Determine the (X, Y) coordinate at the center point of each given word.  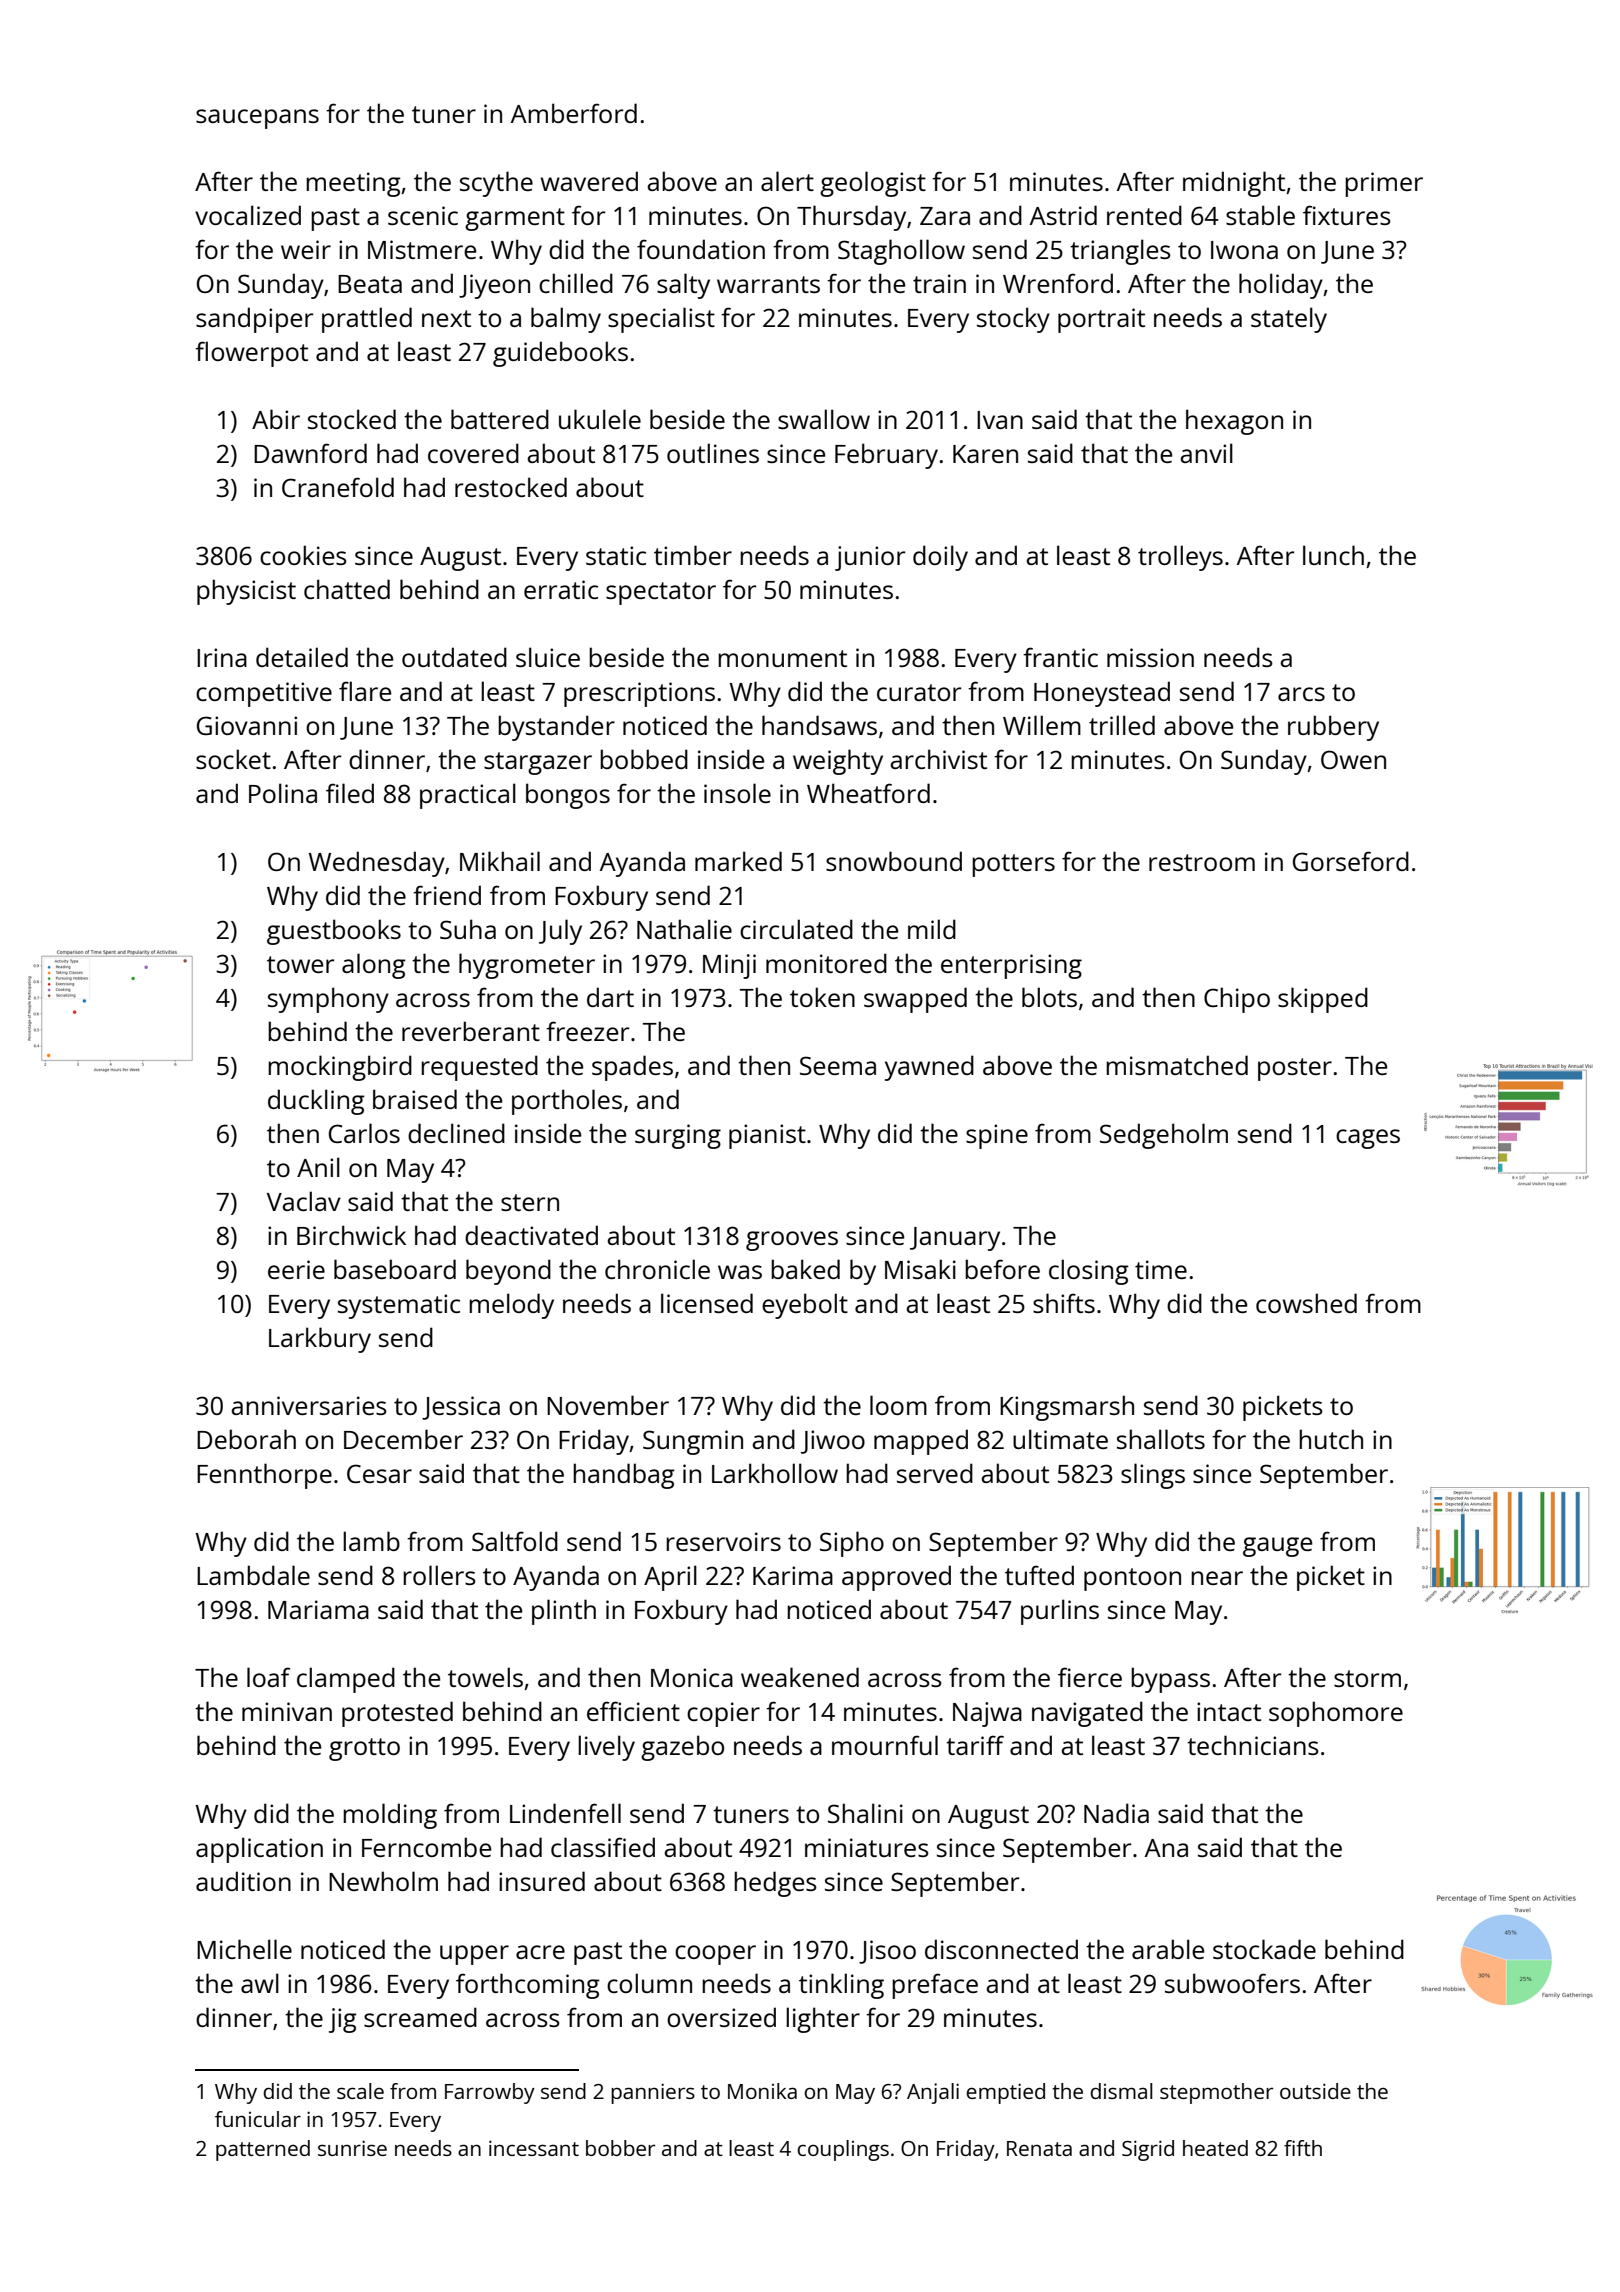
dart (610, 997)
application (259, 1850)
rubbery (1333, 728)
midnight (1234, 184)
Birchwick (351, 1235)
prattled (367, 320)
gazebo (682, 1748)
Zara (945, 216)
